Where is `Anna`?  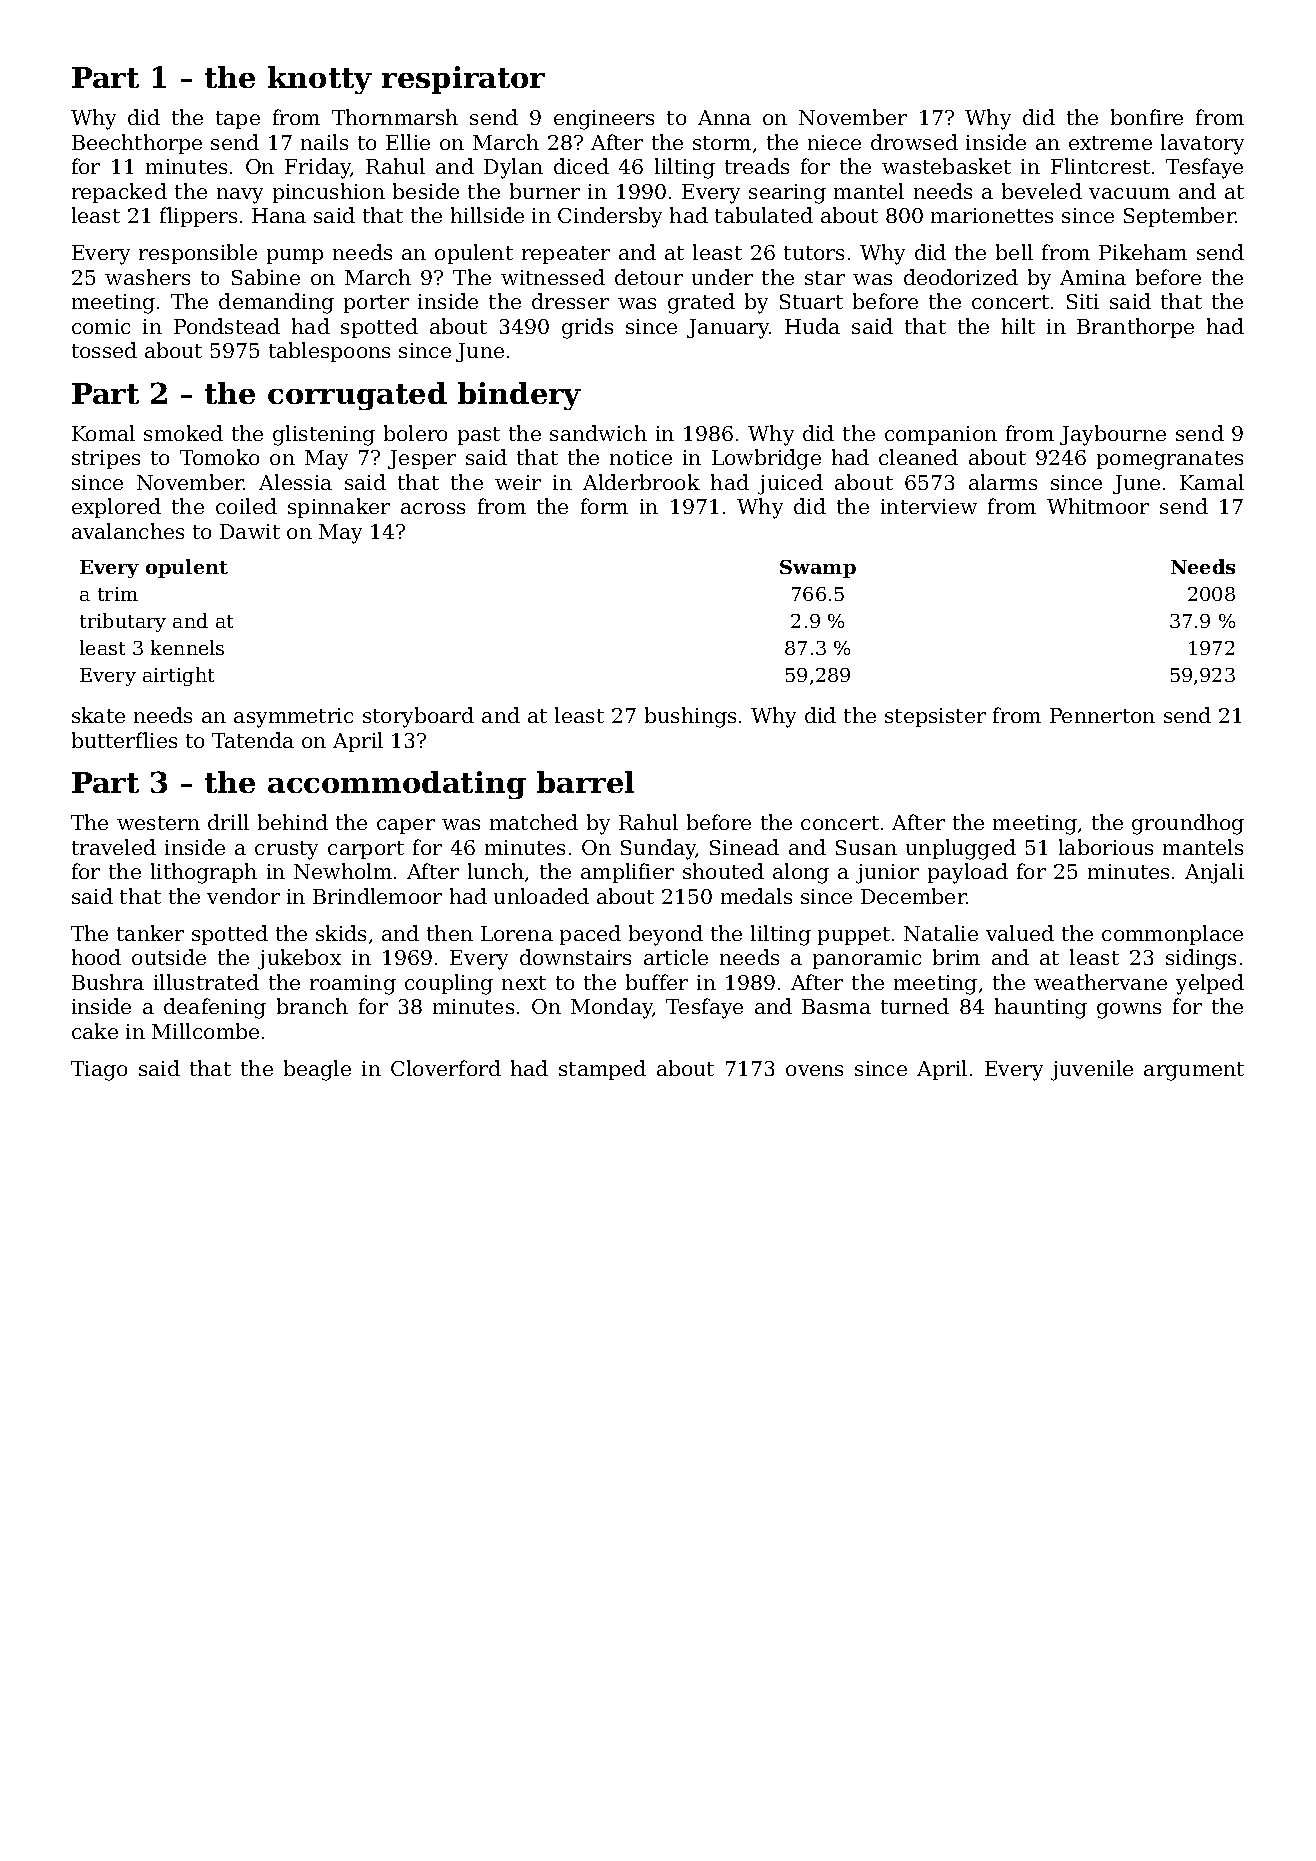 Anna is located at coordinates (724, 117).
